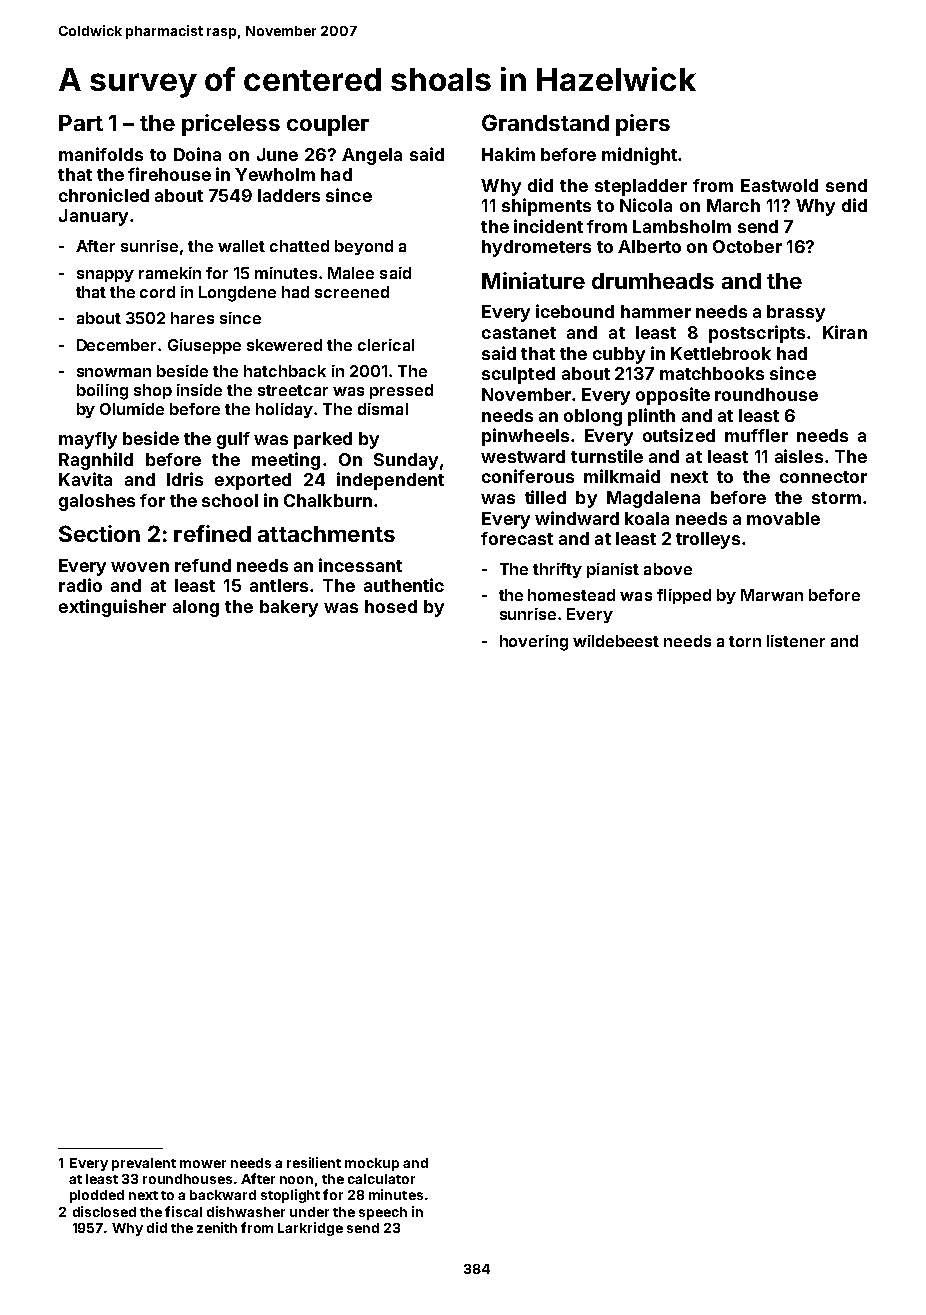 This page has width=926, height=1315. What do you see at coordinates (328, 125) in the page?
I see `coupler` at bounding box center [328, 125].
